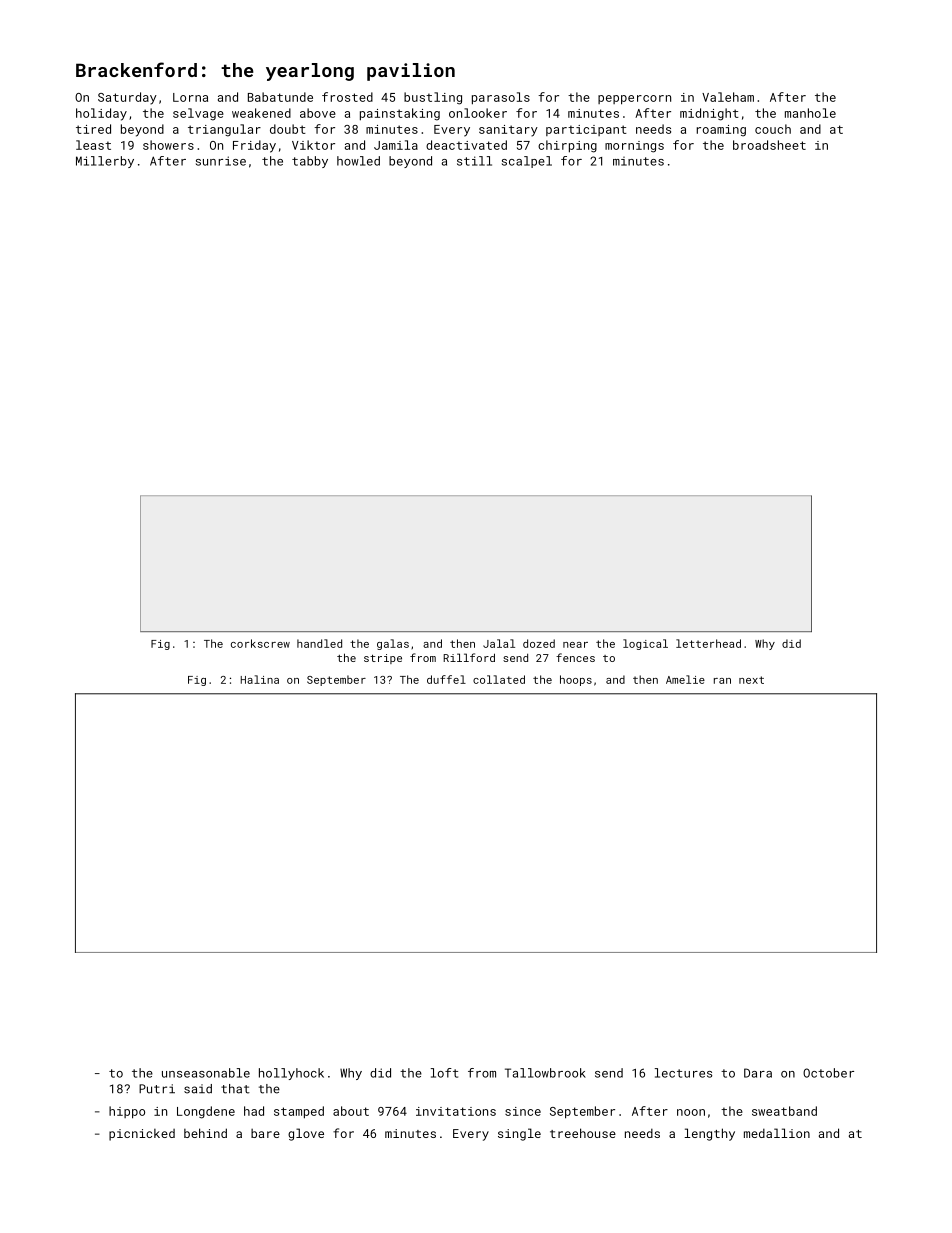 The height and width of the document is (1233, 952). What do you see at coordinates (777, 1133) in the document?
I see `medallion` at bounding box center [777, 1133].
